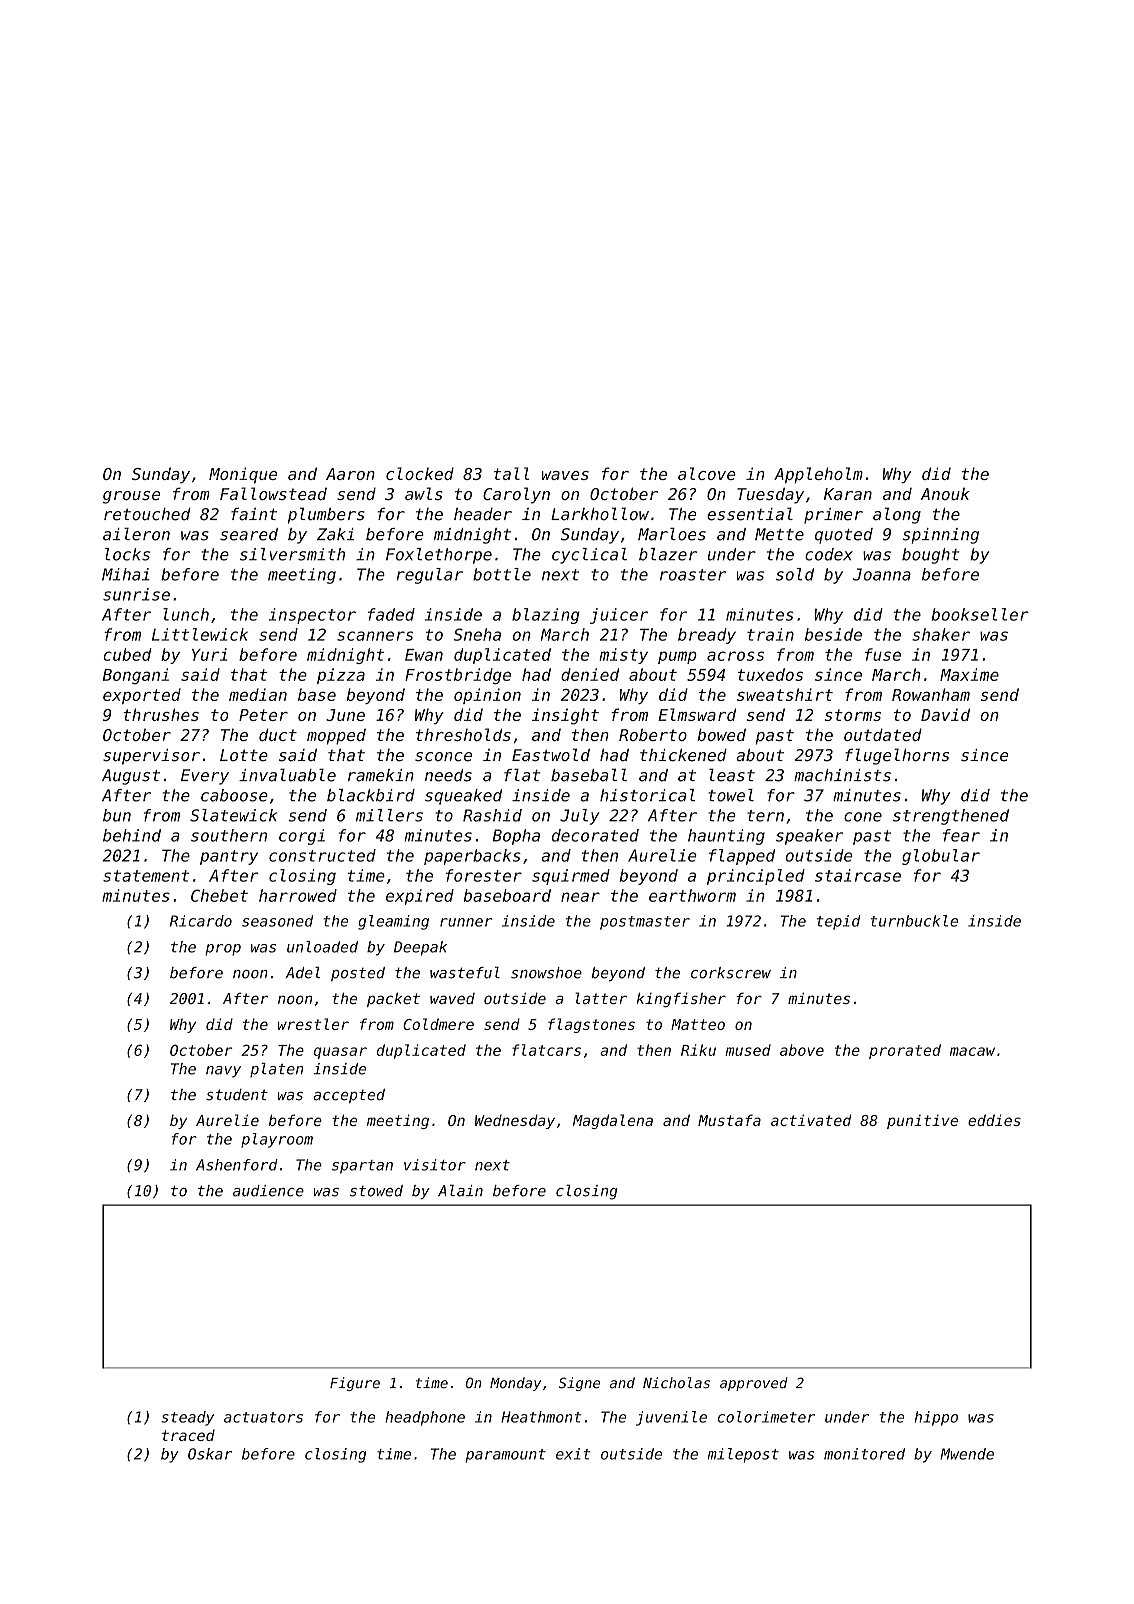 The image size is (1134, 1604). What do you see at coordinates (945, 493) in the page?
I see `Anouk` at bounding box center [945, 493].
